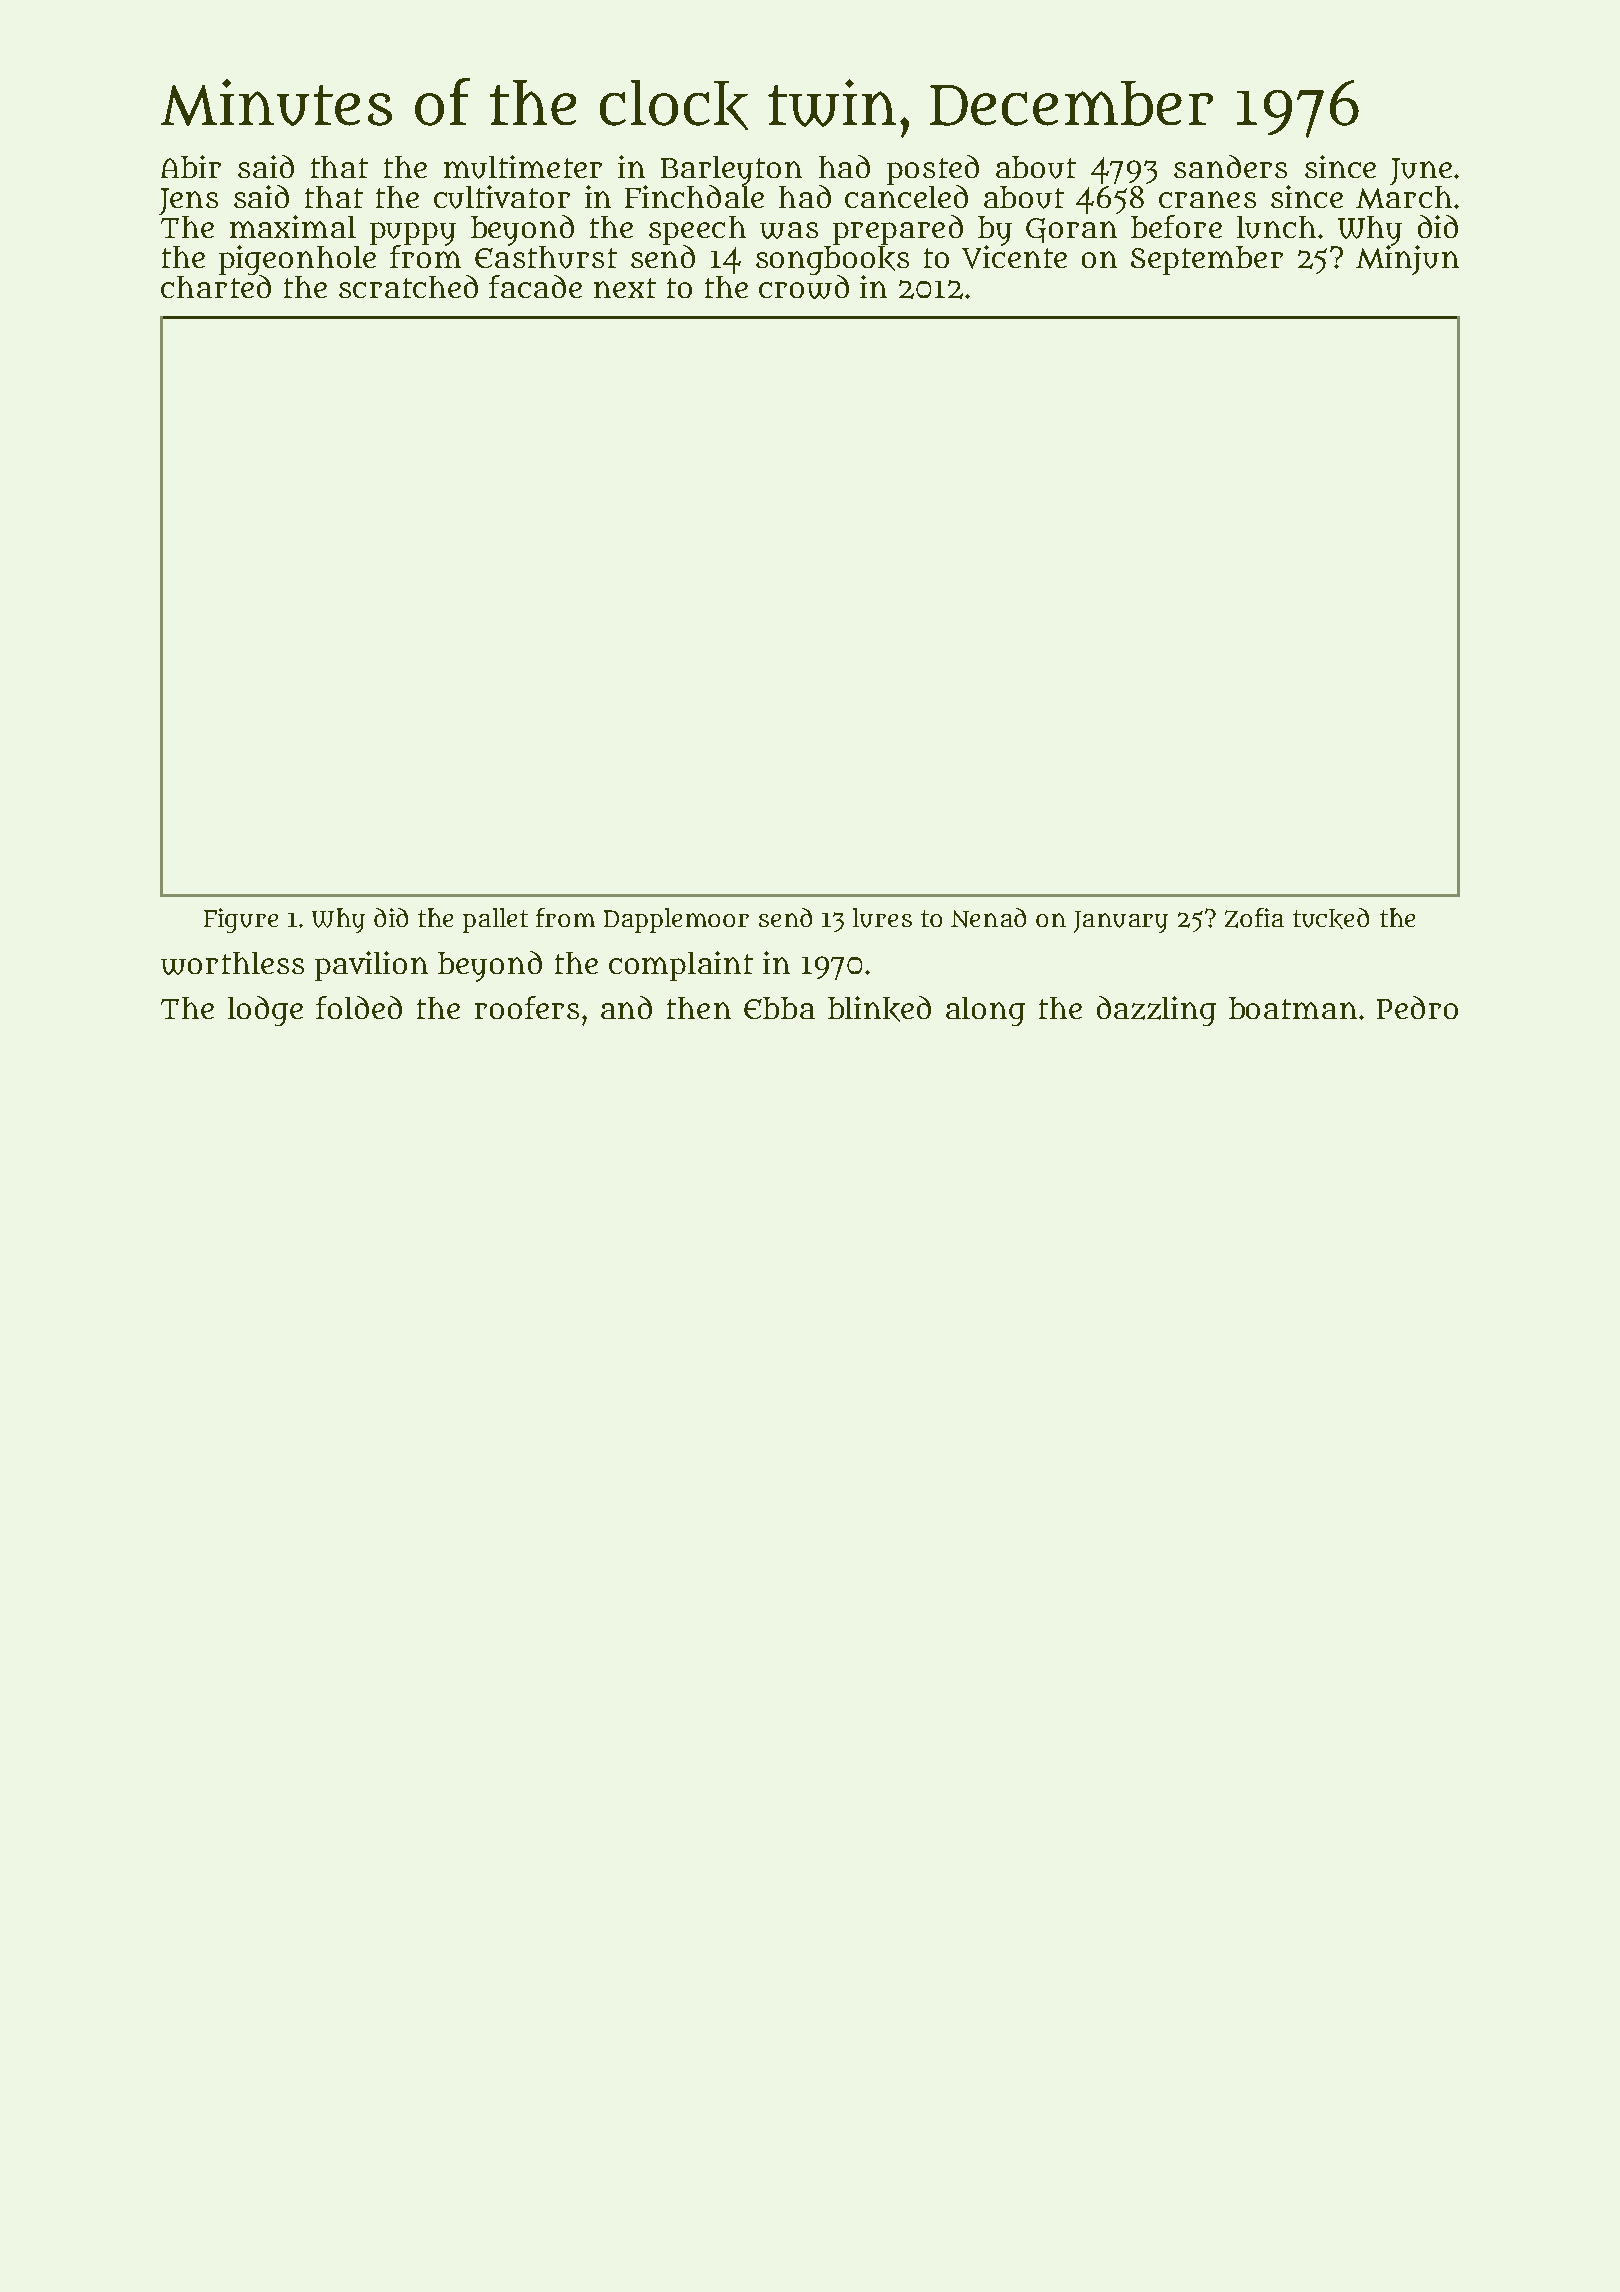  I want to click on tucked, so click(1331, 918).
